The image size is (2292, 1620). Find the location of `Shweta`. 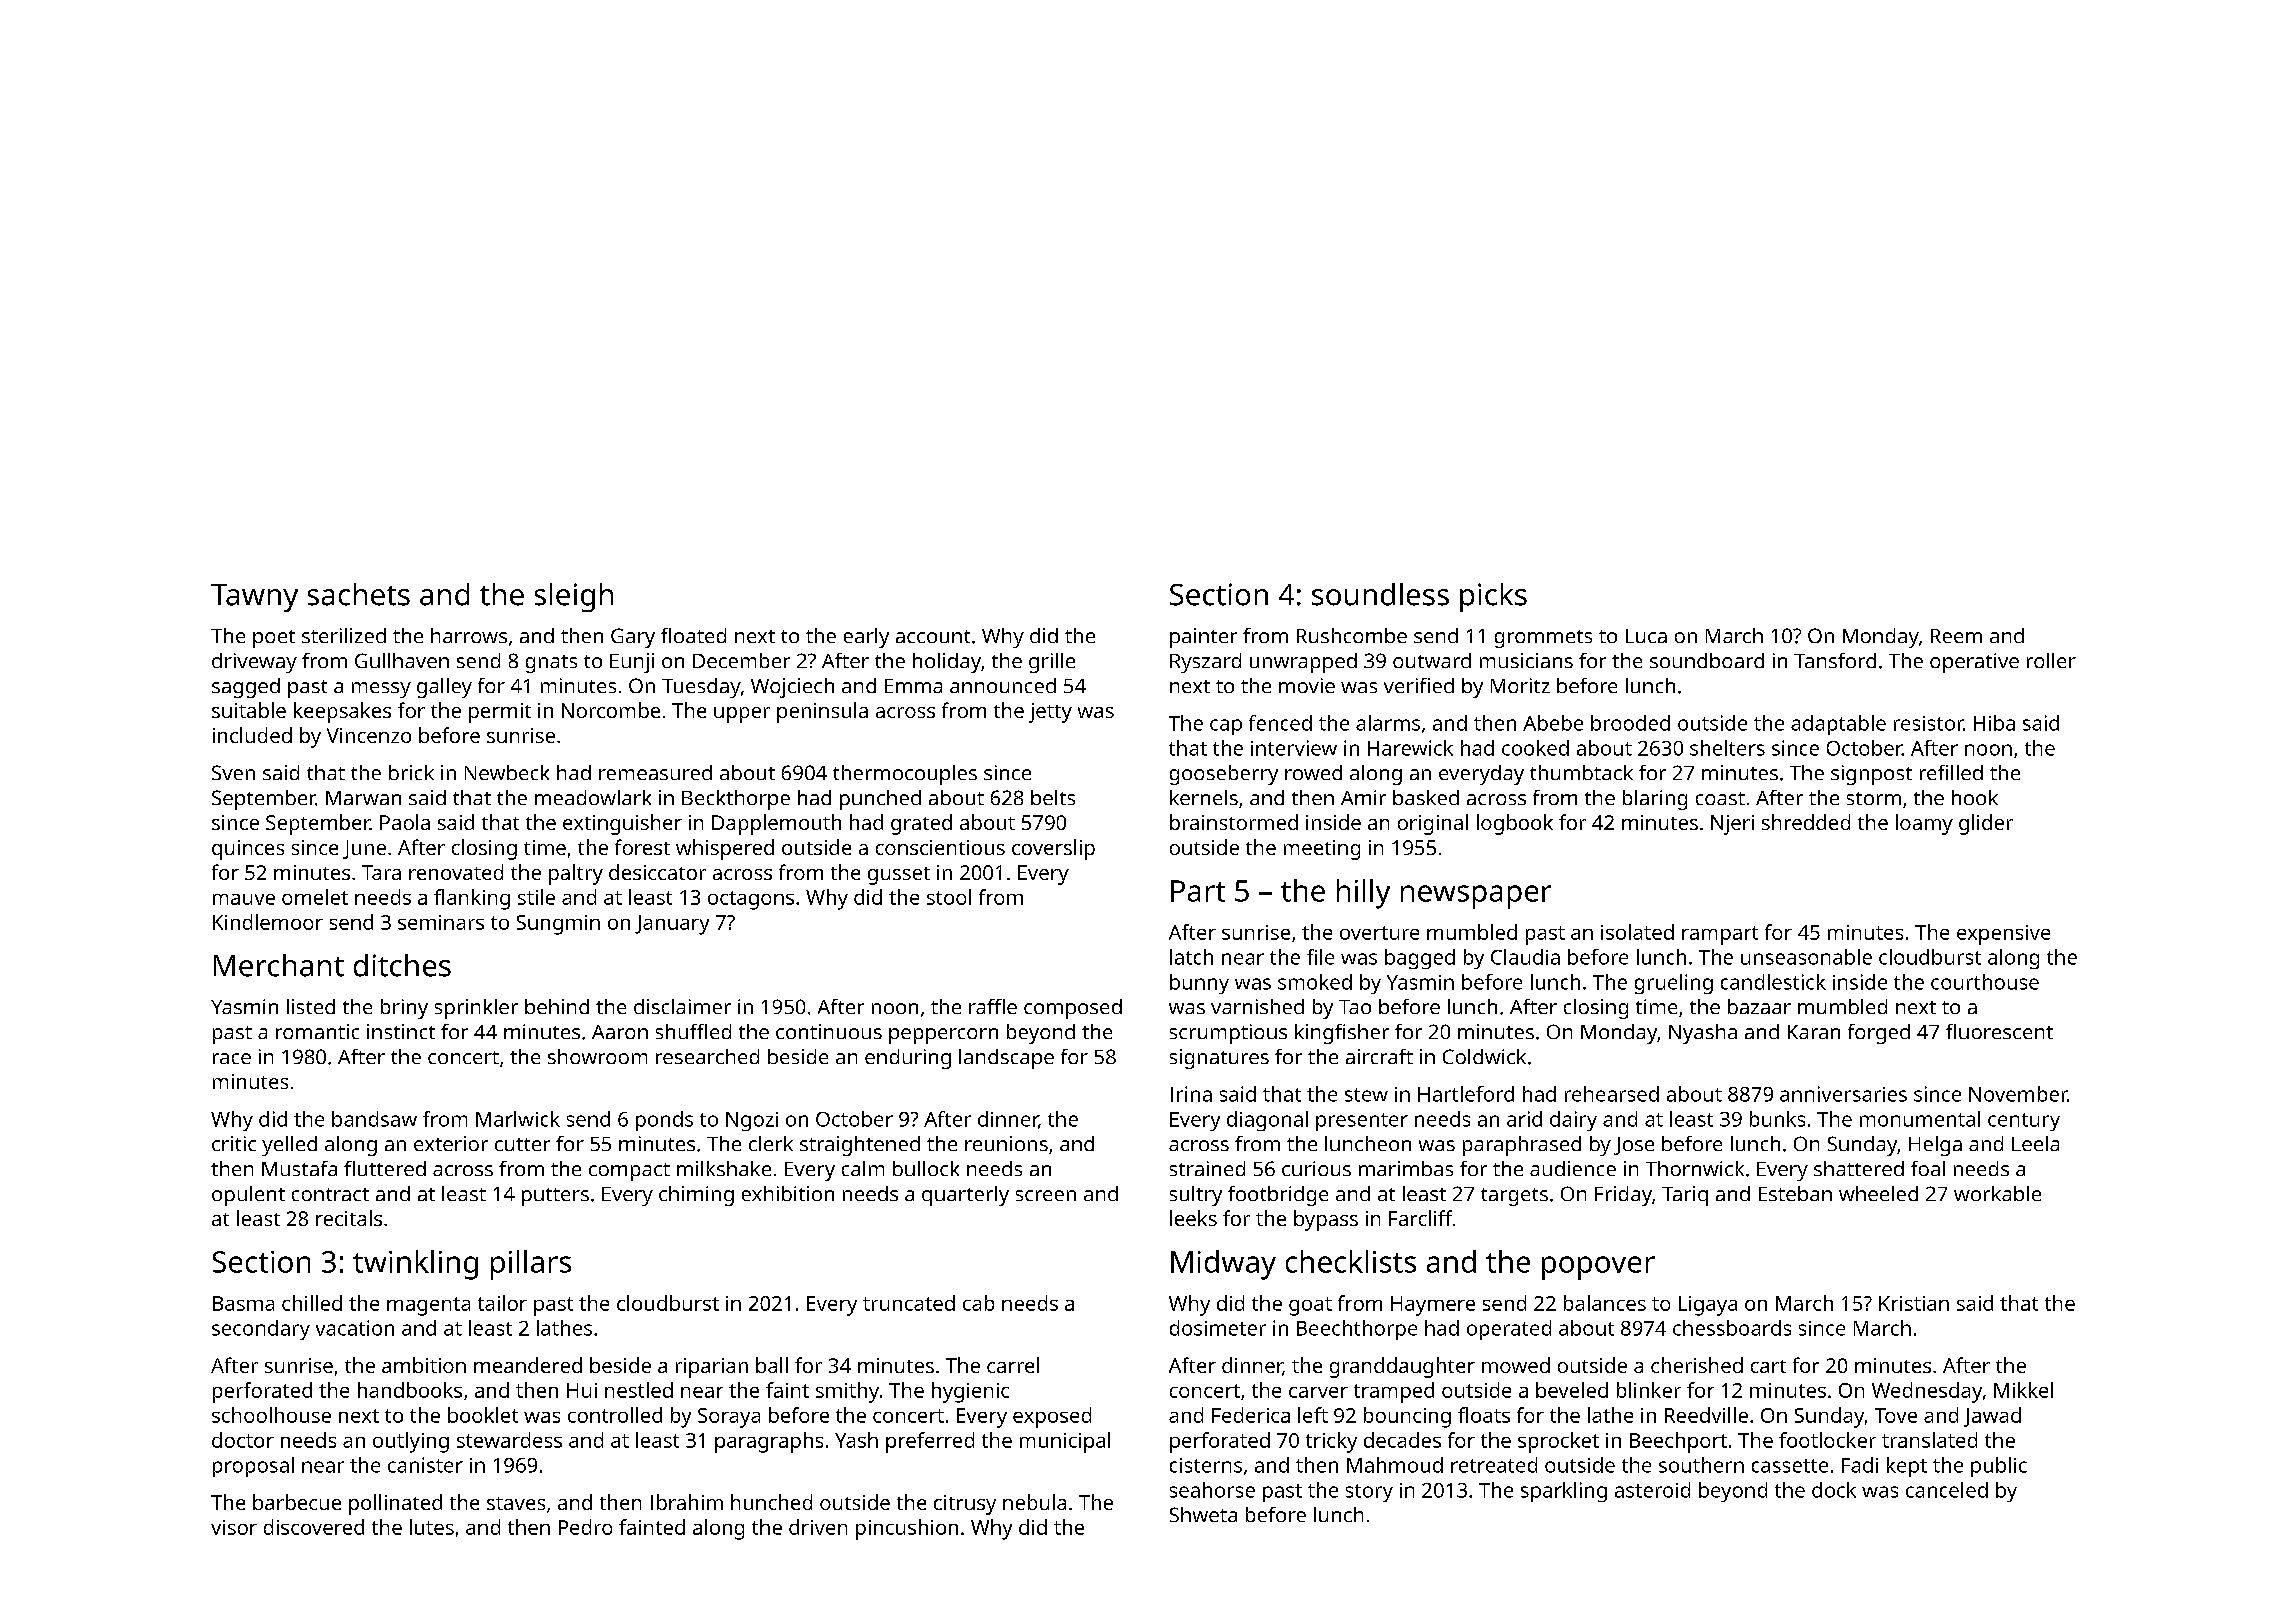

Shweta is located at coordinates (1203, 1514).
